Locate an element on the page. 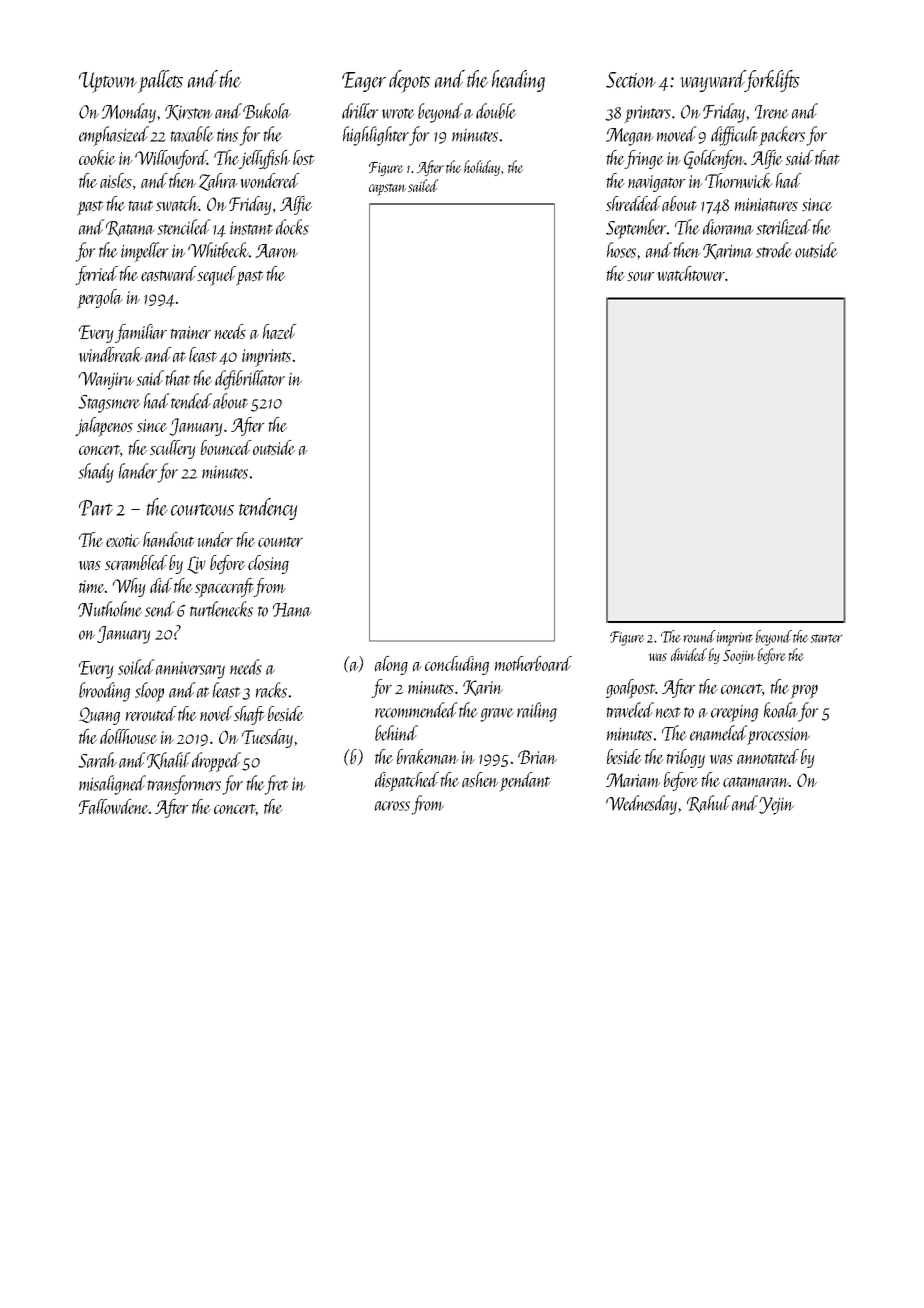  Khalil is located at coordinates (168, 761).
